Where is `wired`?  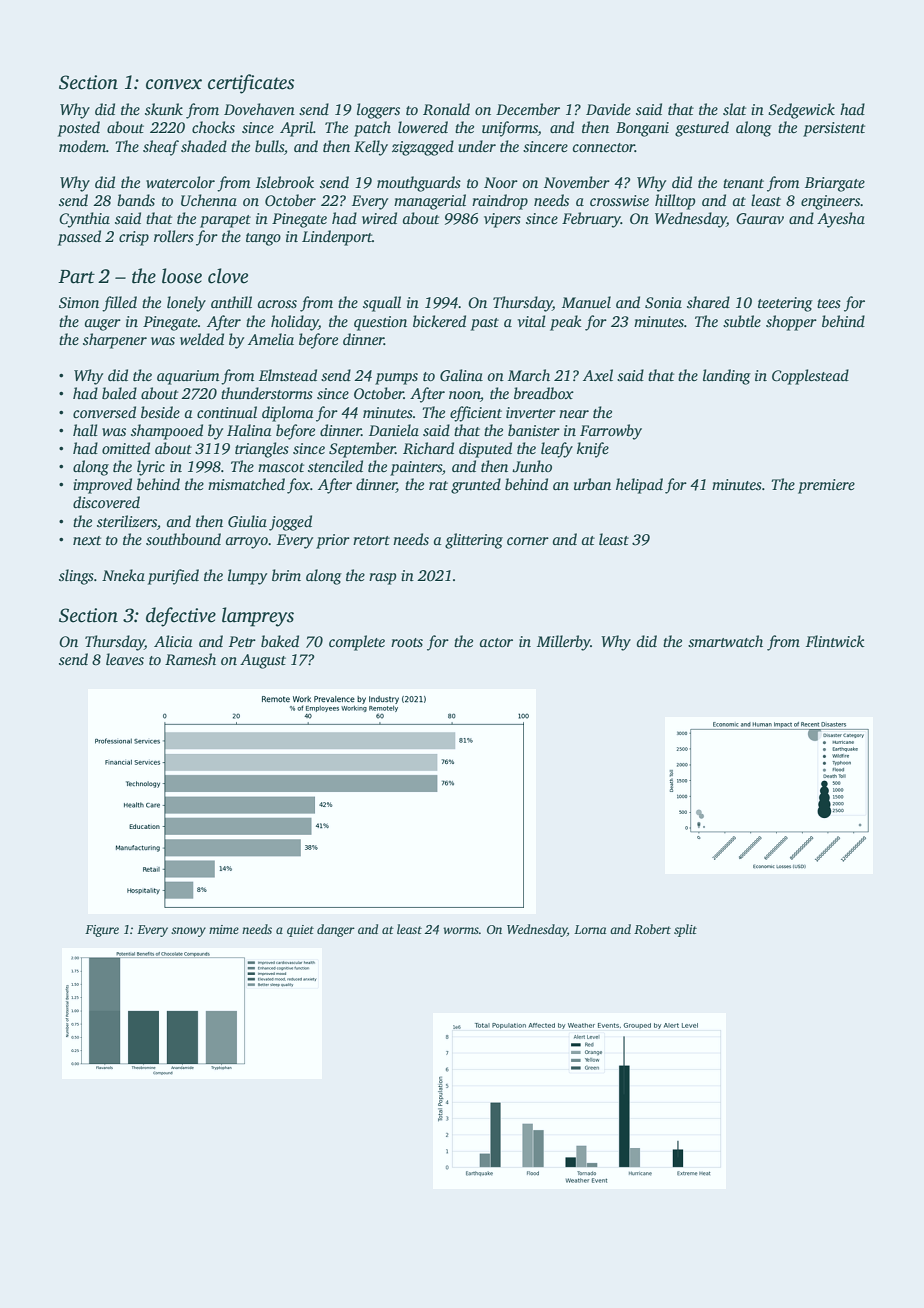
wired is located at coordinates (379, 218).
